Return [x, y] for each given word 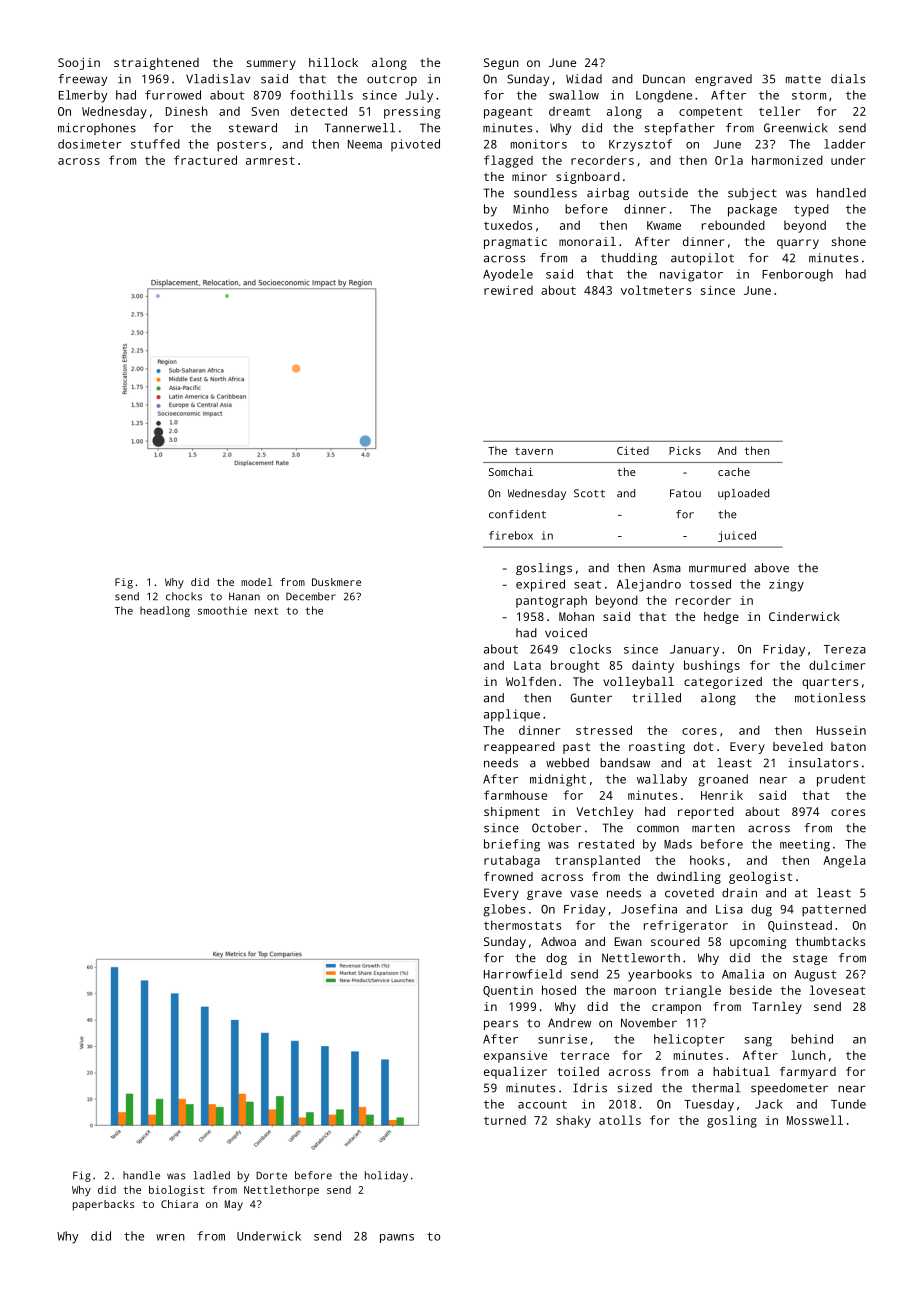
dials [848, 79]
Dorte [271, 1175]
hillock [333, 62]
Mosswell [815, 1120]
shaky [573, 1121]
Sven [265, 111]
